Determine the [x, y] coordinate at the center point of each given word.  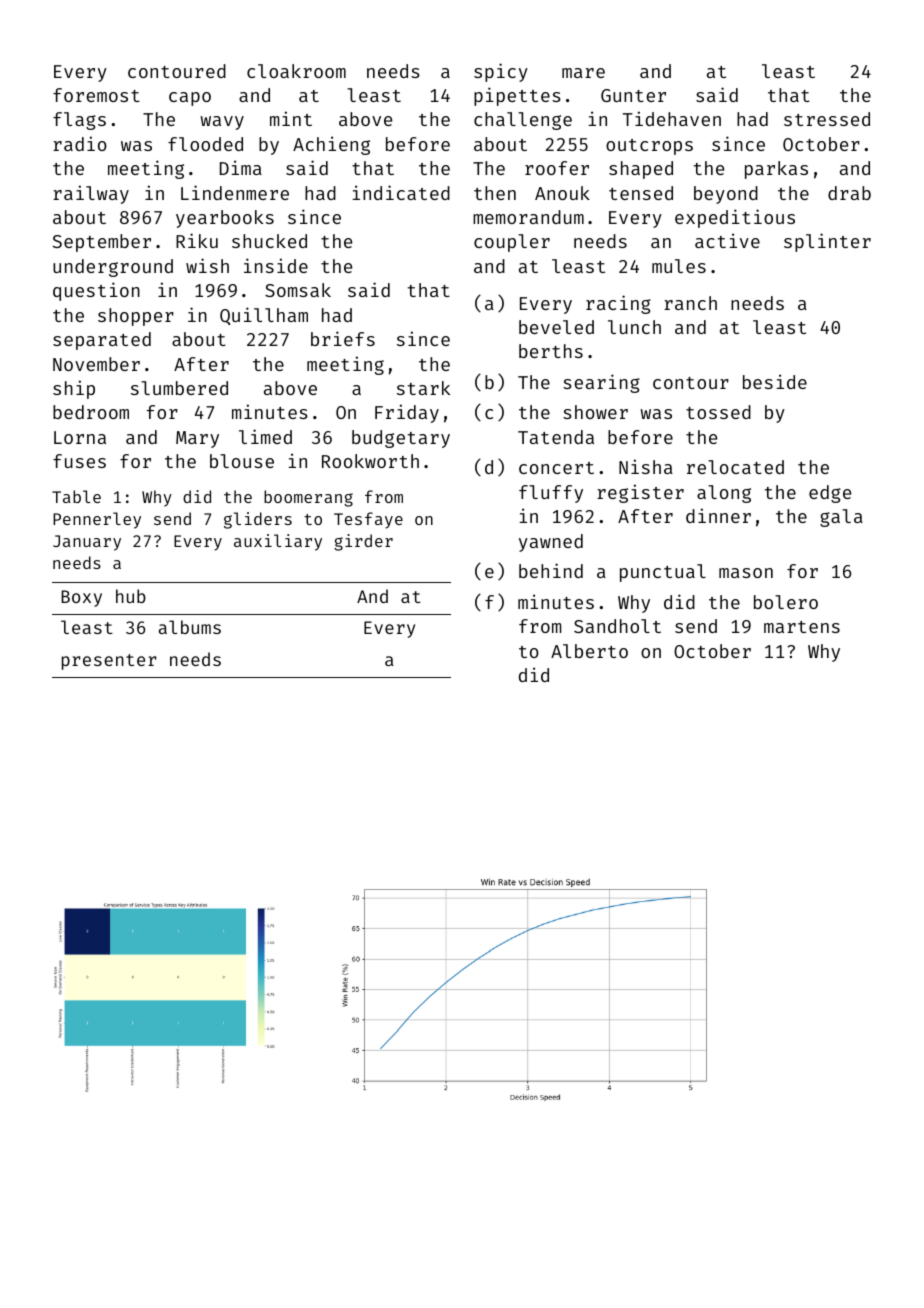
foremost [96, 95]
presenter [109, 662]
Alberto [589, 651]
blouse [242, 461]
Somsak [298, 290]
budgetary [401, 439]
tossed [718, 412]
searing [601, 383]
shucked [269, 241]
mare [583, 73]
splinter [827, 242]
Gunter [633, 95]
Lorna [80, 437]
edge [830, 494]
